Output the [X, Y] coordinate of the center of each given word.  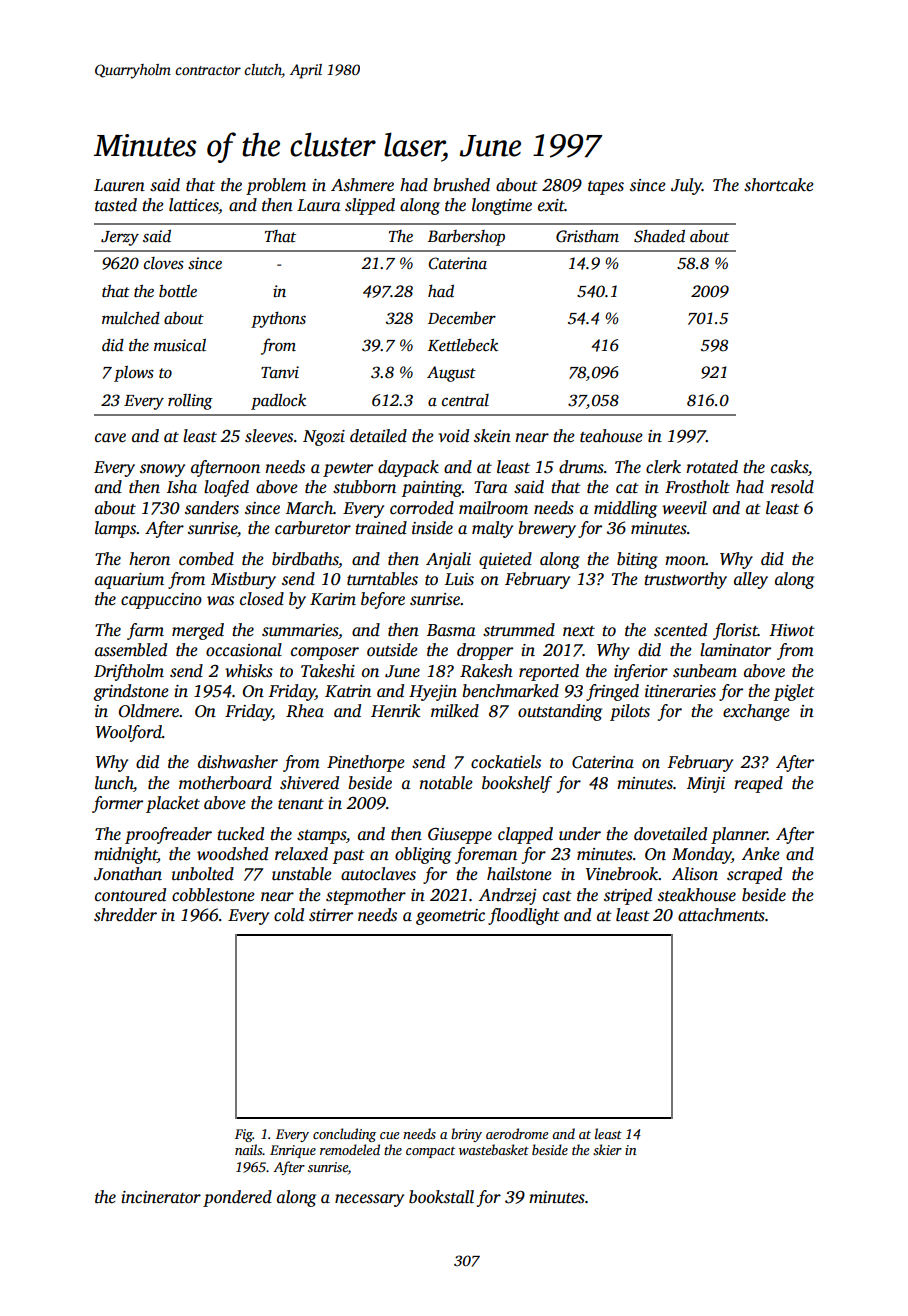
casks [789, 467]
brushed [461, 185]
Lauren [119, 185]
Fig [244, 1135]
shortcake [779, 185]
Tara [491, 487]
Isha [182, 487]
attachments [721, 915]
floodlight [524, 916]
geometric [450, 917]
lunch [114, 783]
